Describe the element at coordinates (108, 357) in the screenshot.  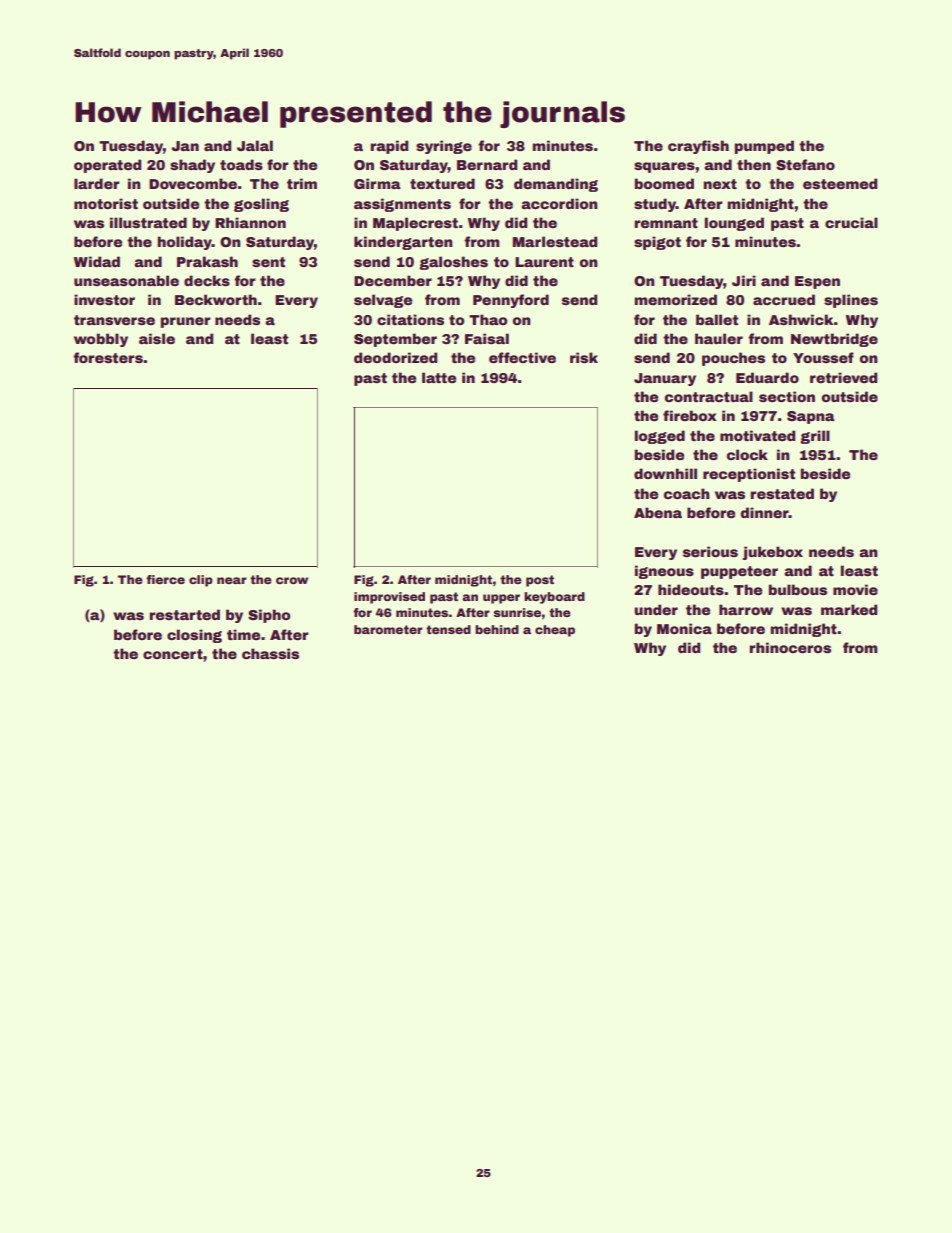
I see `foresters` at that location.
